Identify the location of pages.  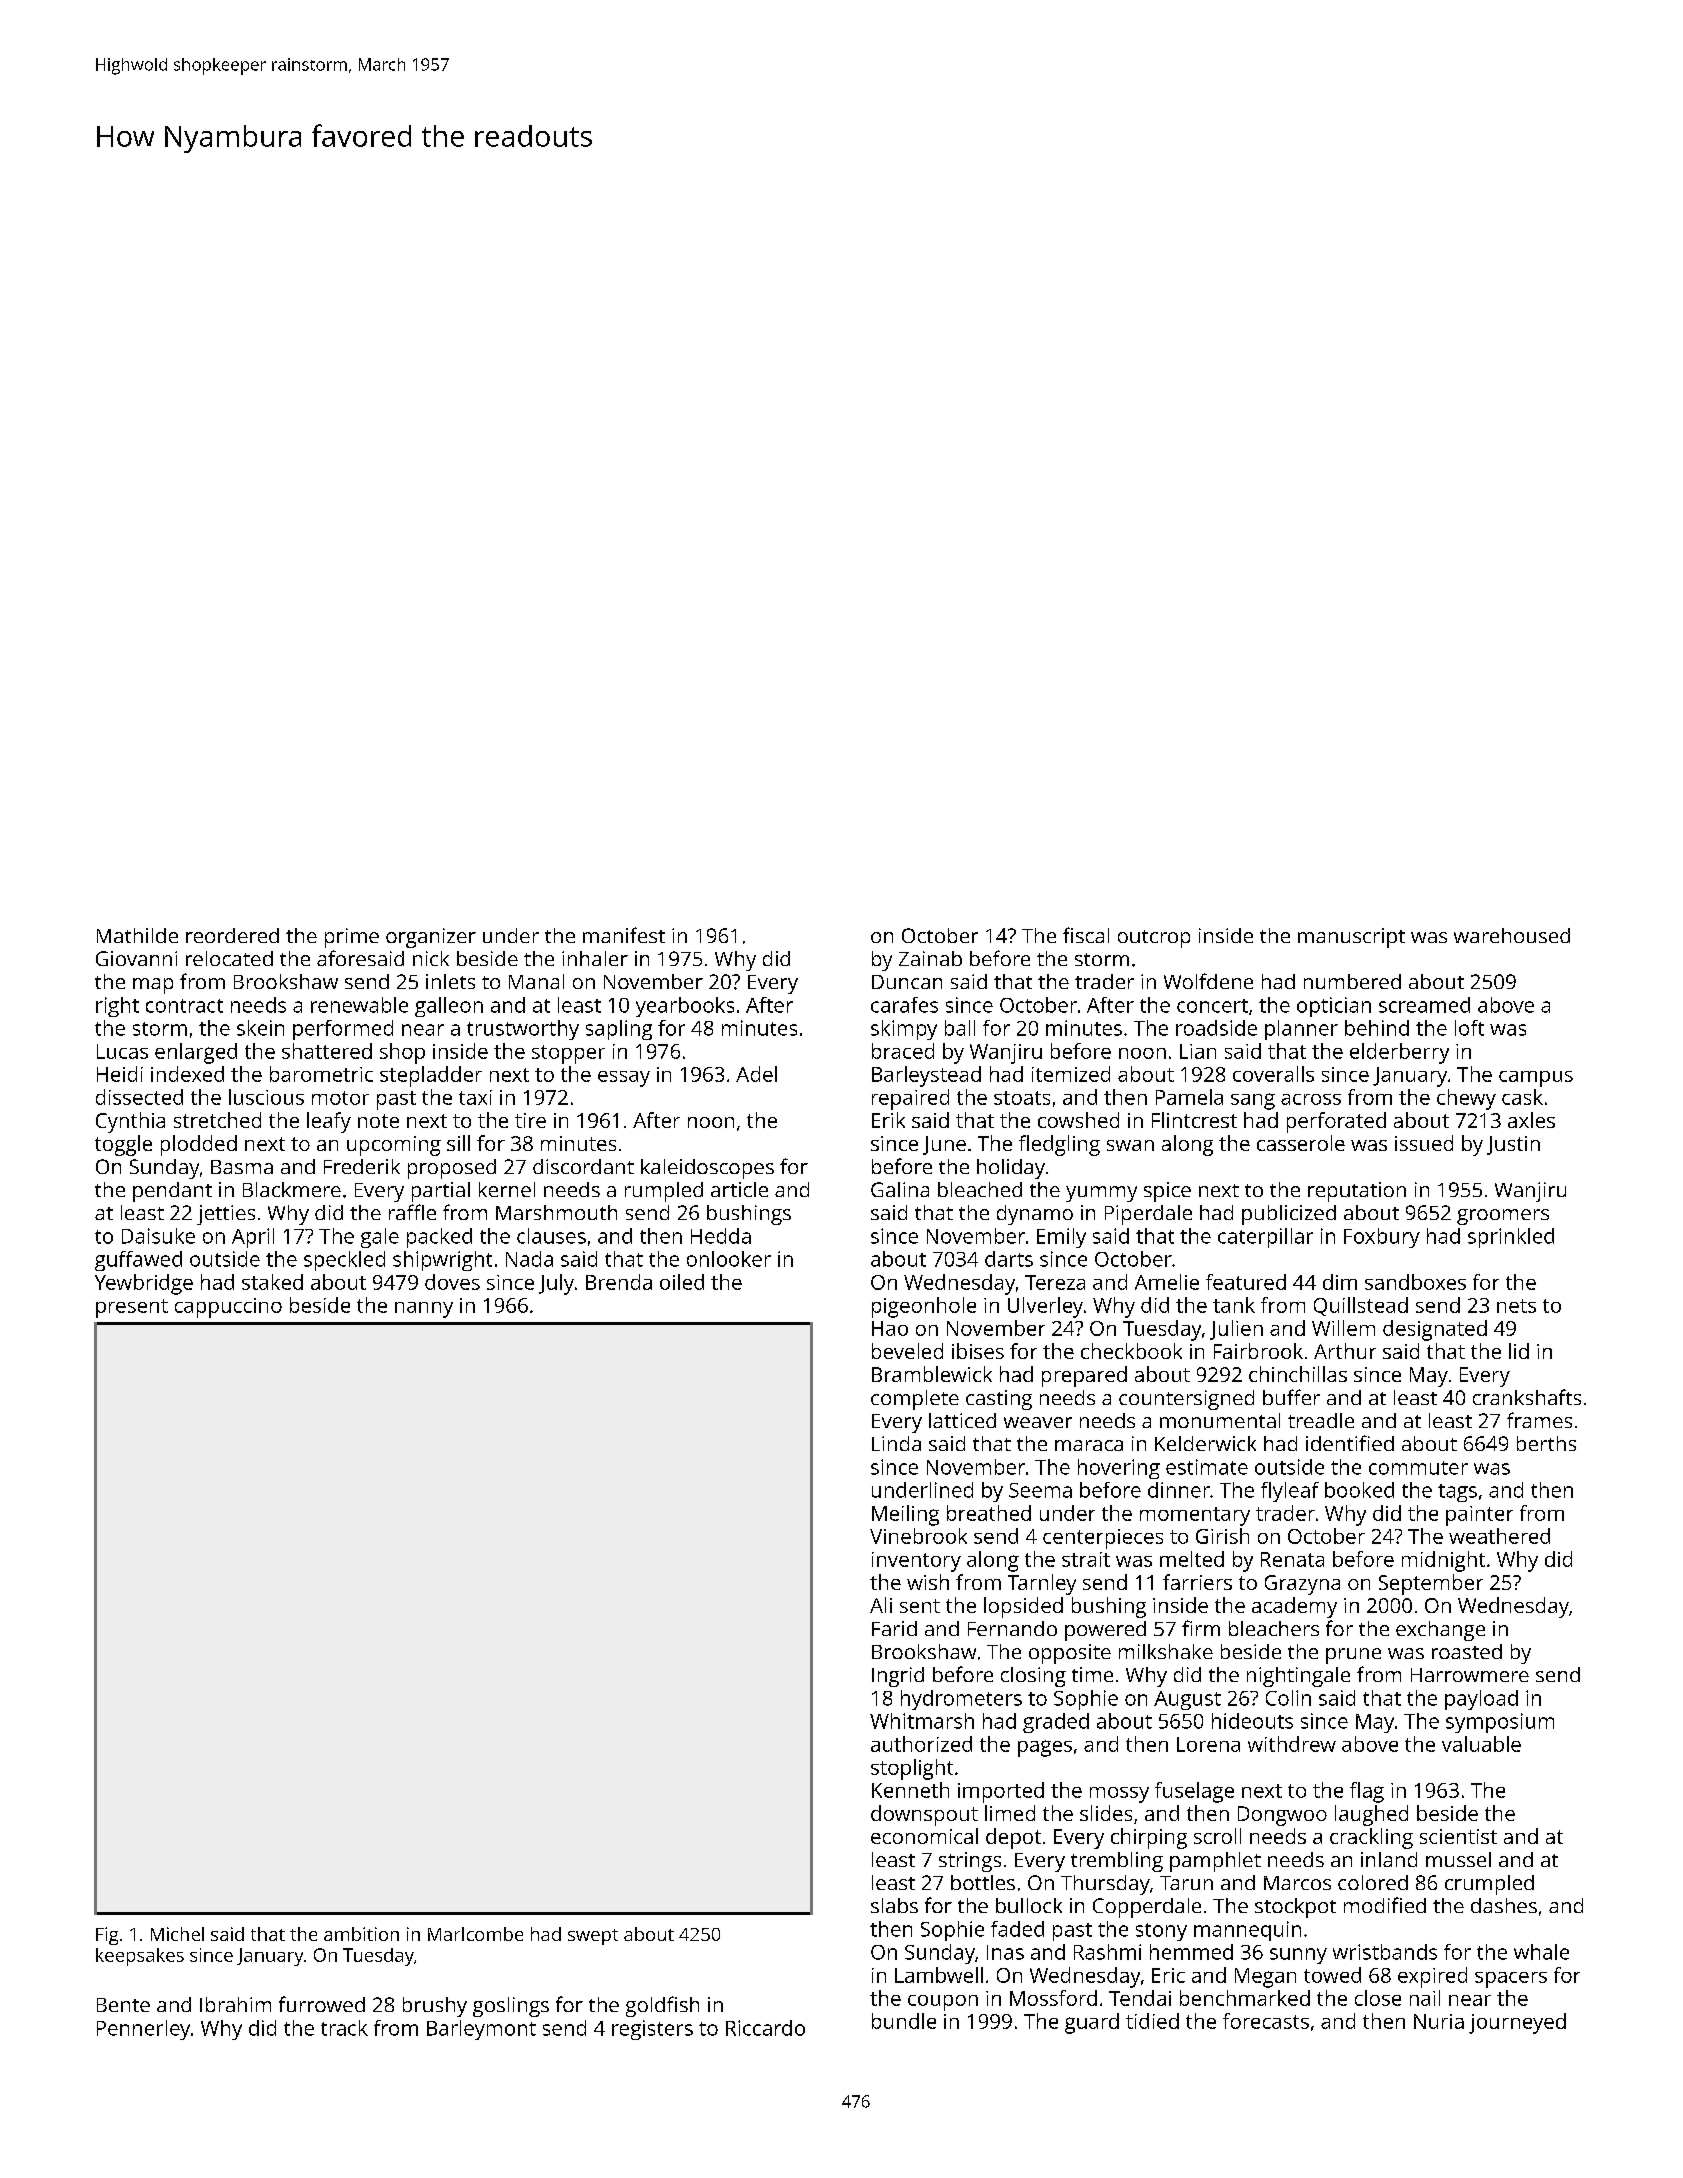
(1045, 1748).
